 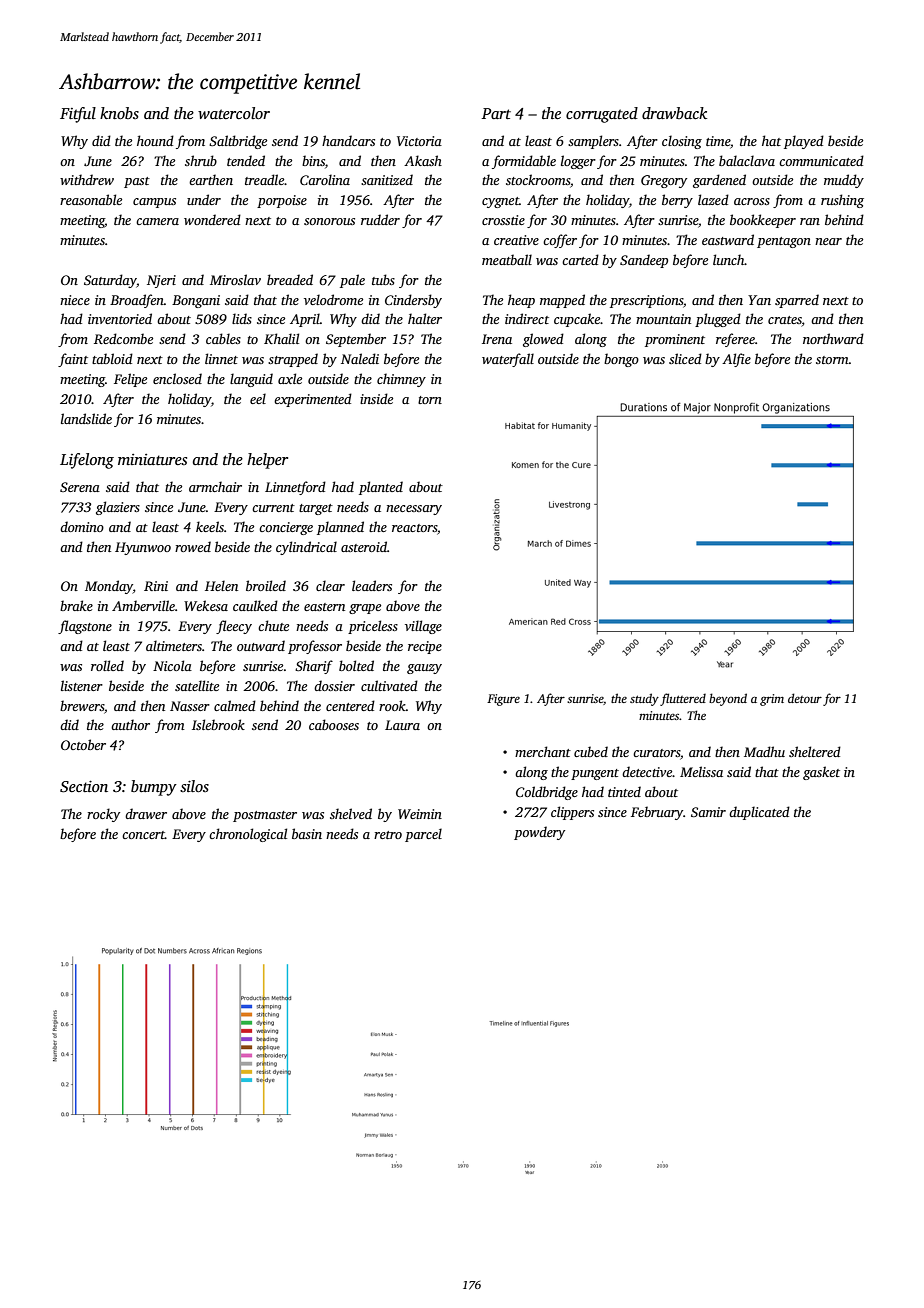 I want to click on planted, so click(x=381, y=488).
